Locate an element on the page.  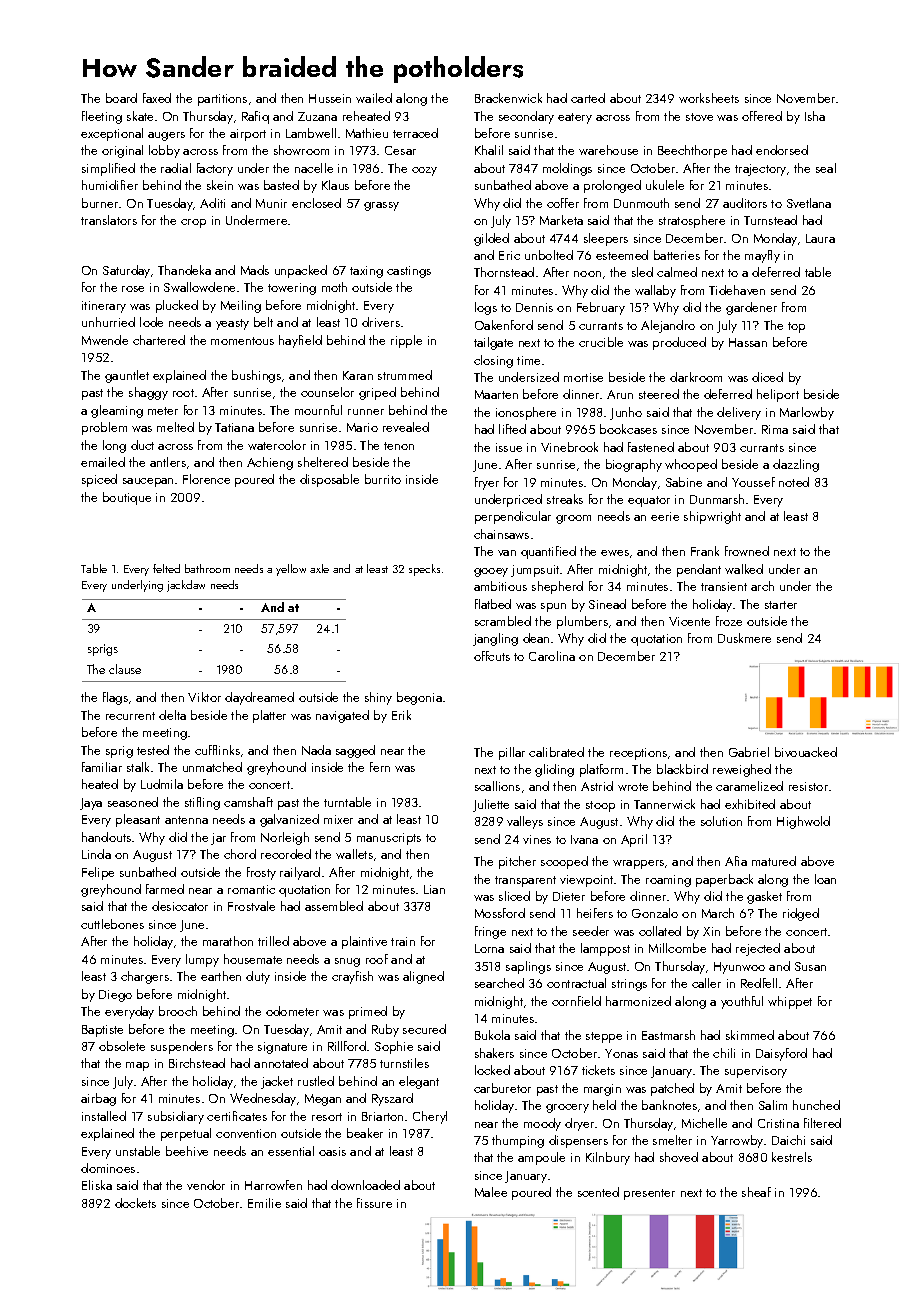
grocery is located at coordinates (567, 1108).
